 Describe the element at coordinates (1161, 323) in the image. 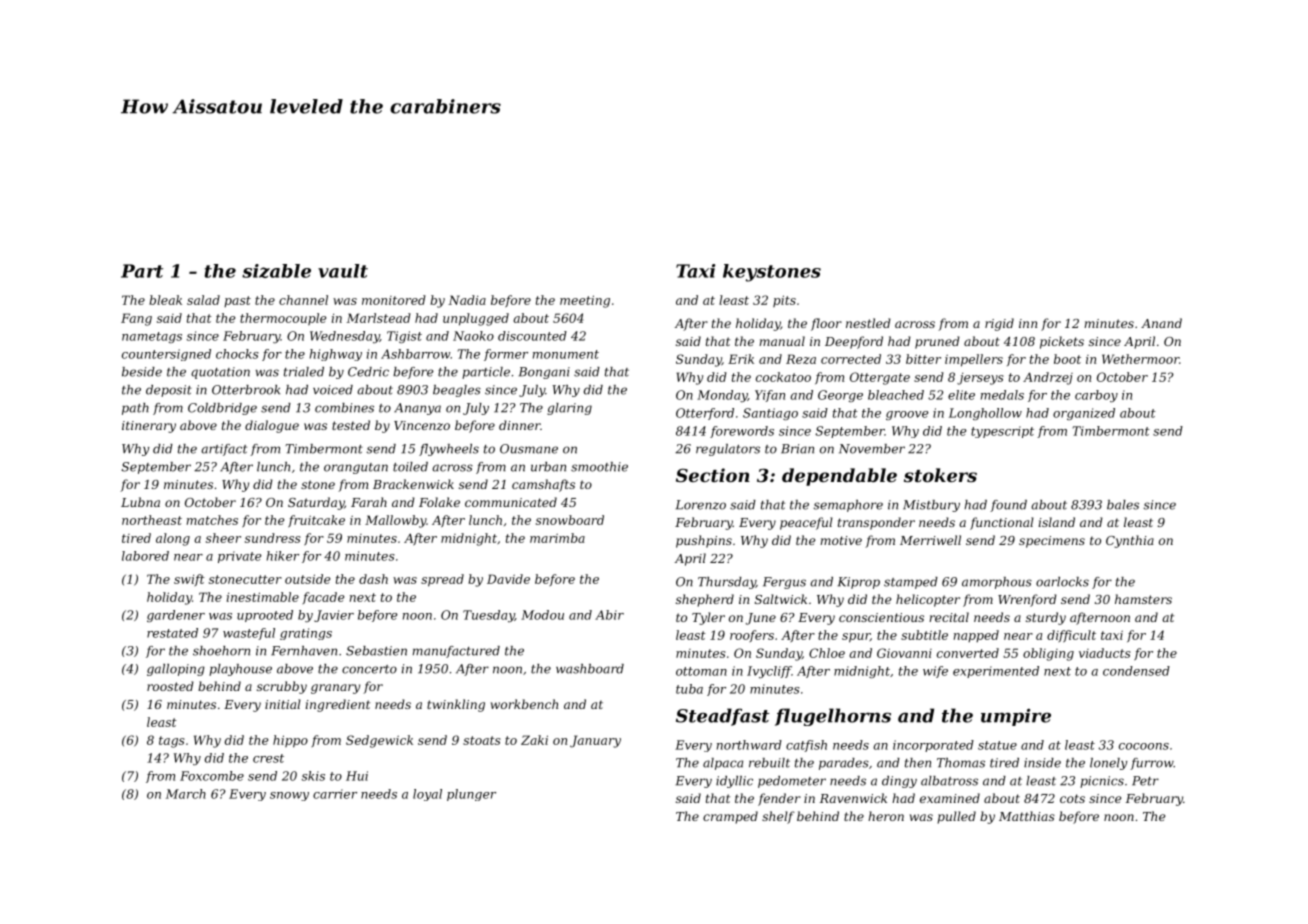

I see `Anand` at that location.
